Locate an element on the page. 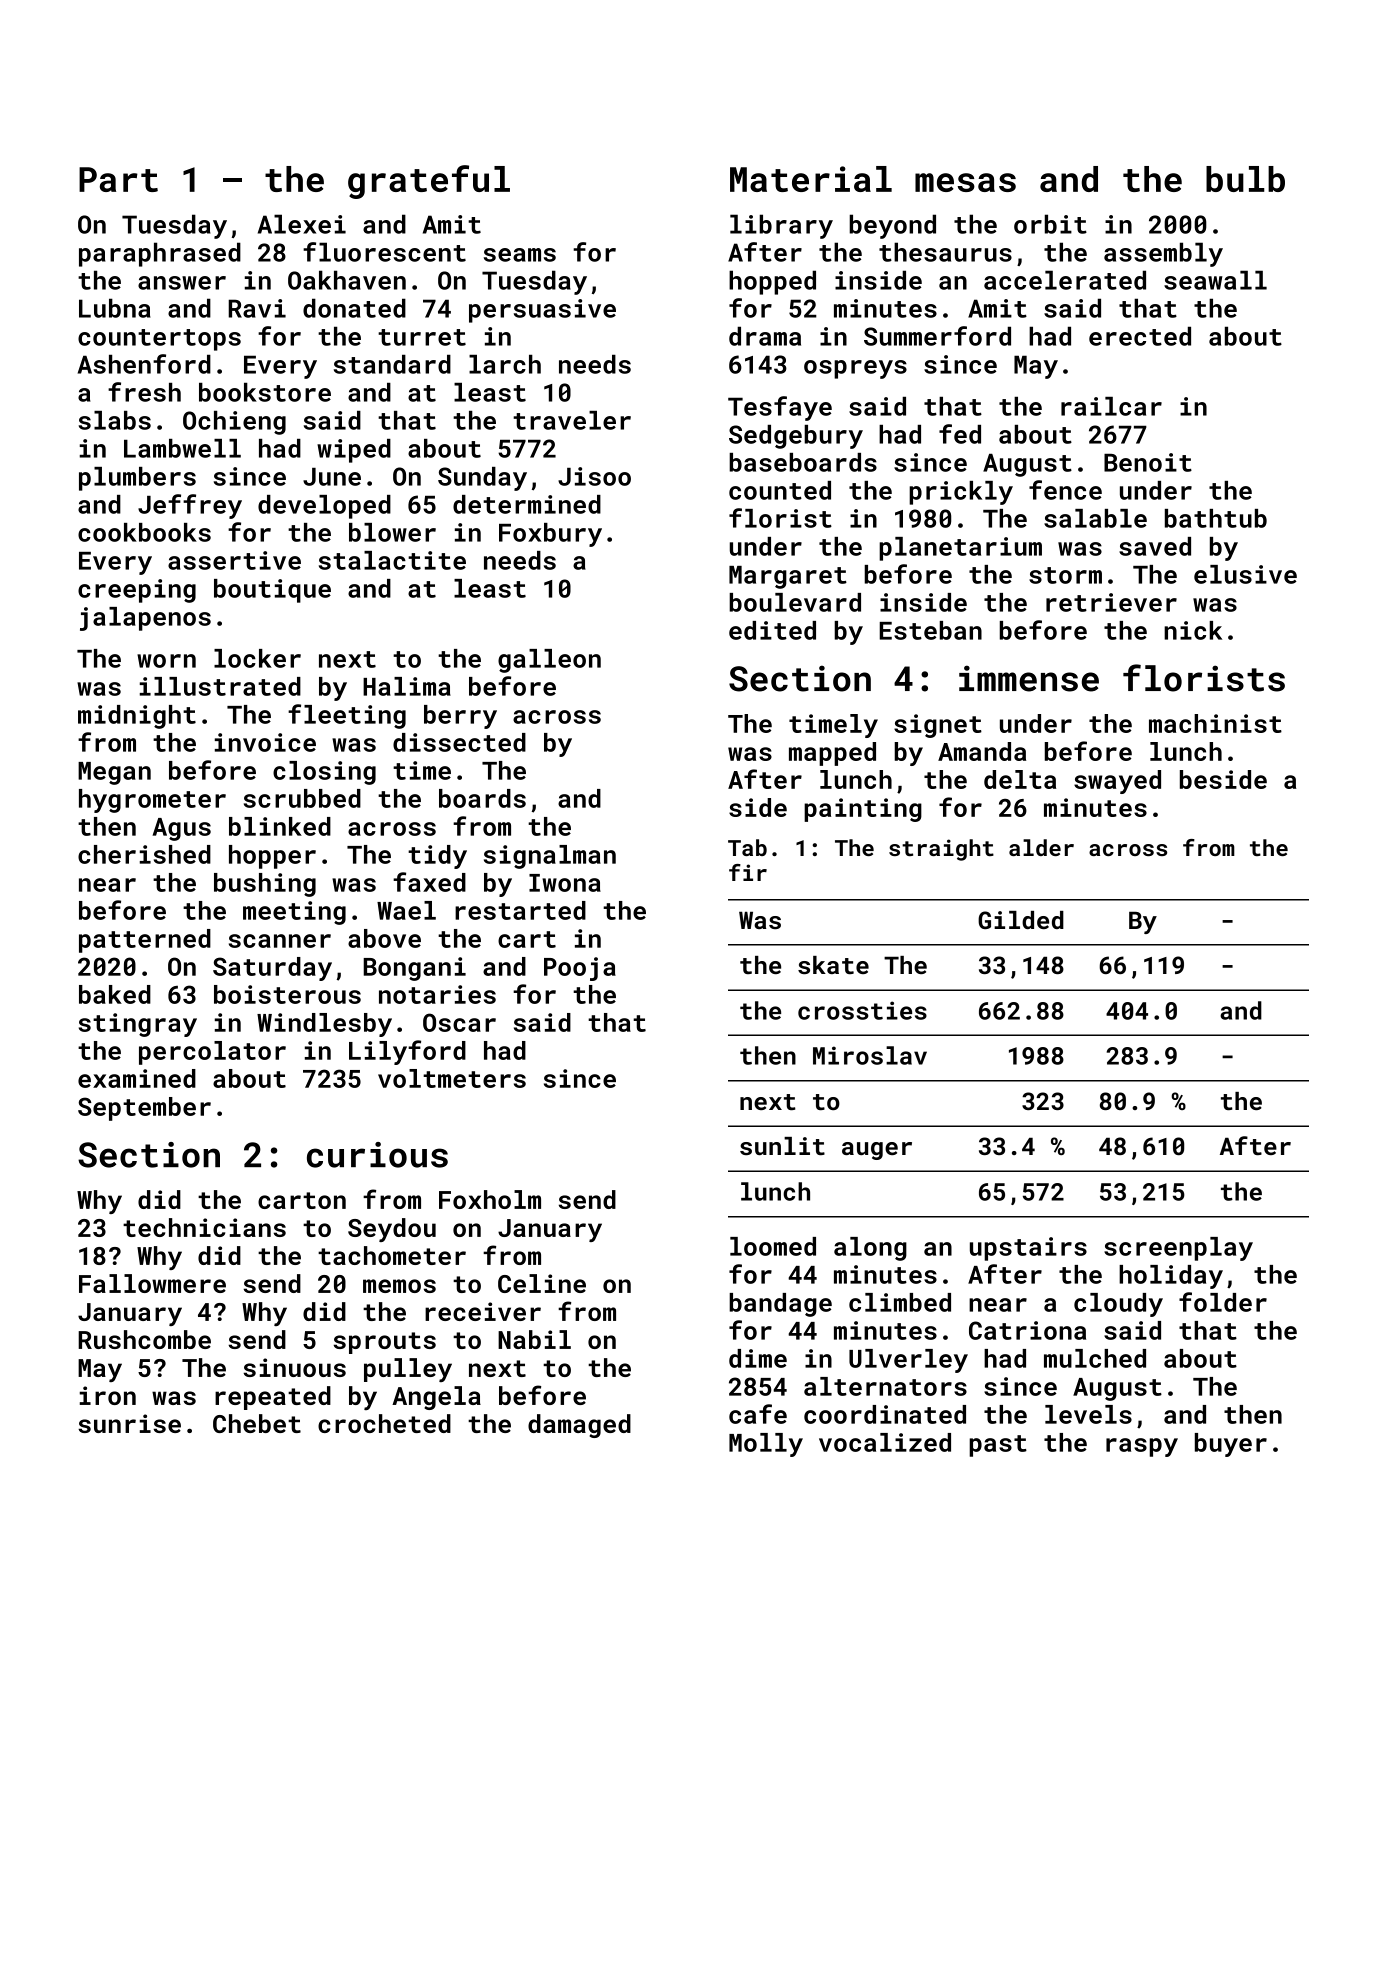 This page has width=1386, height=1969. Gilded is located at coordinates (1021, 920).
